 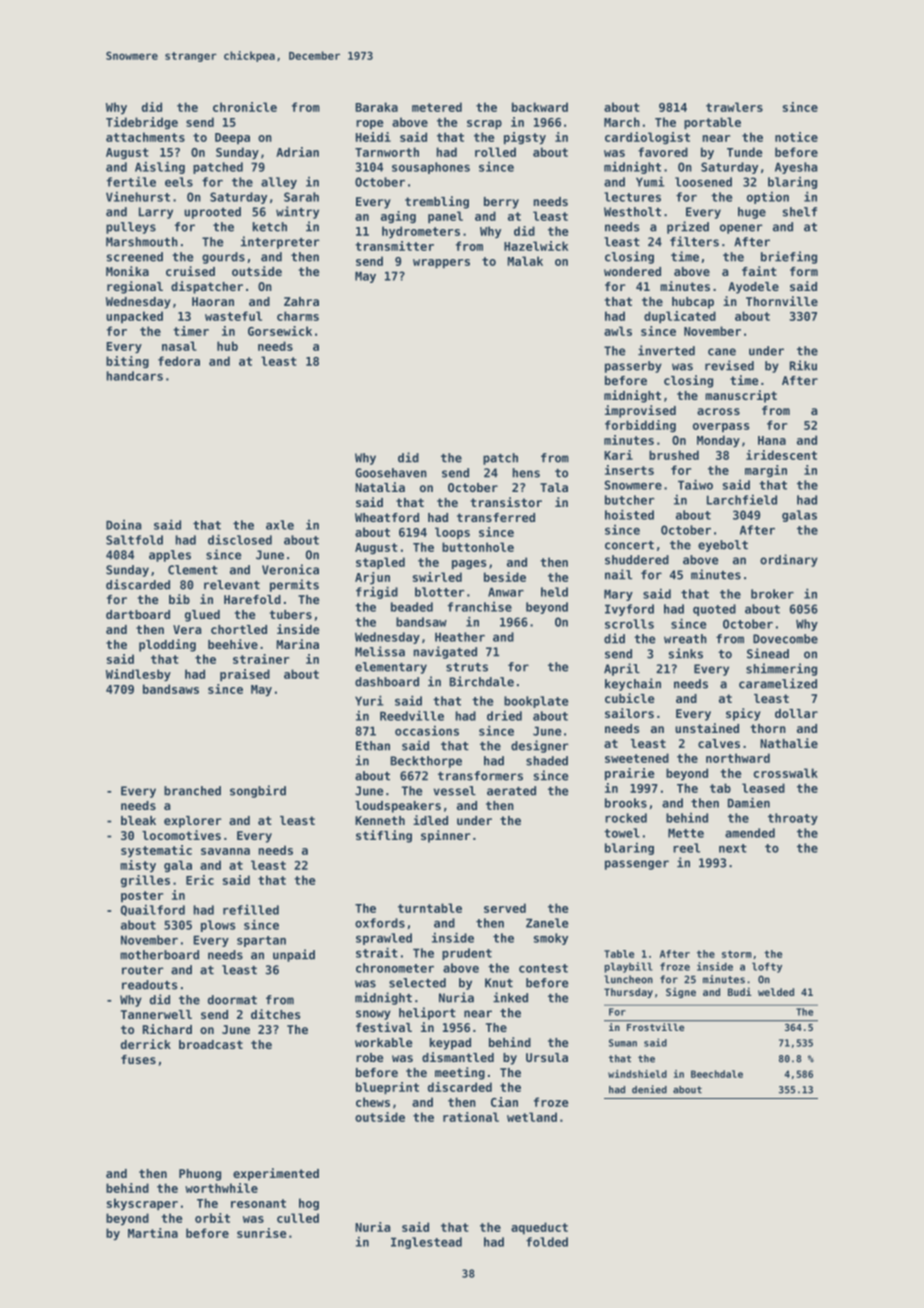 I want to click on prudent, so click(x=467, y=954).
